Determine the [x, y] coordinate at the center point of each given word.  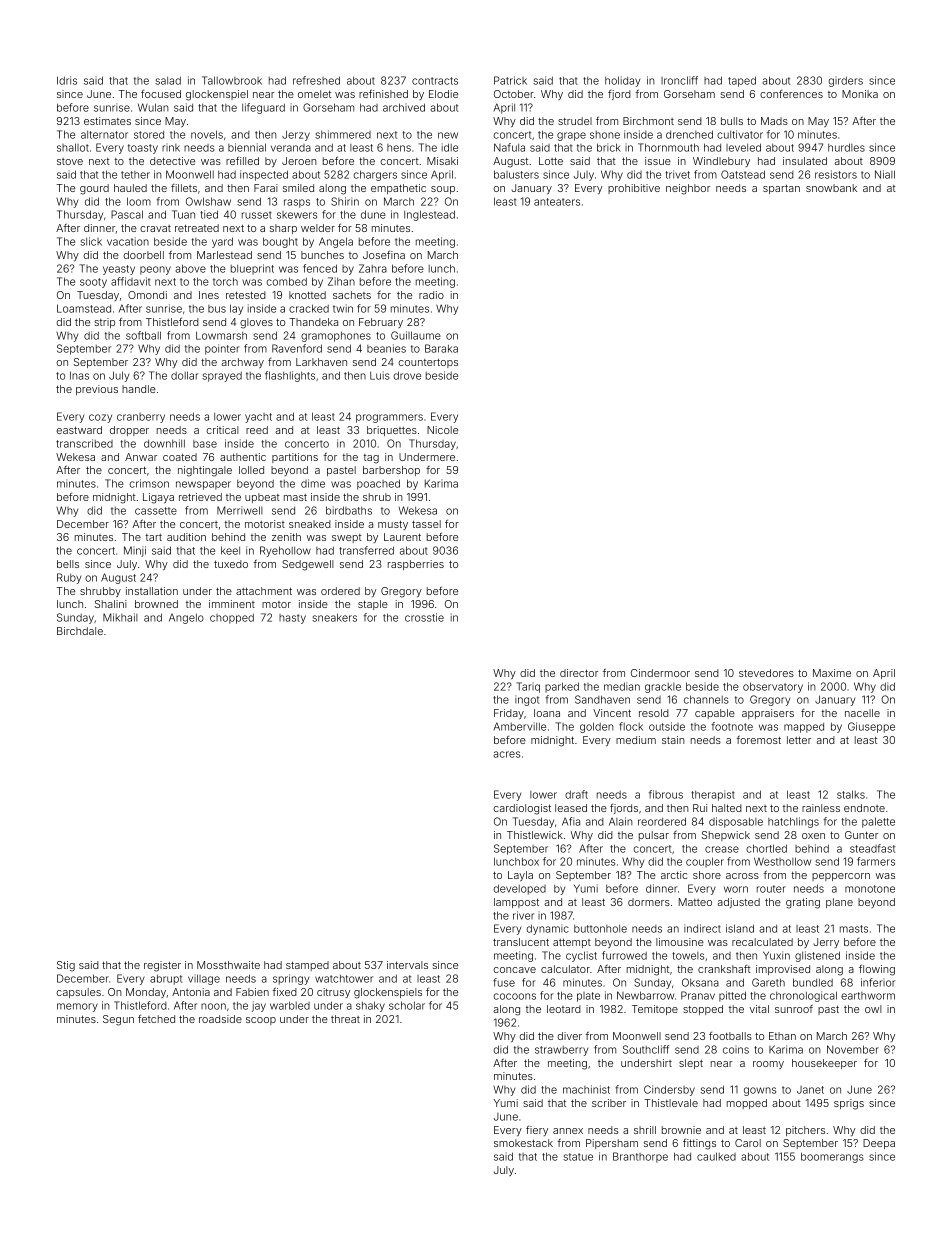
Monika [860, 94]
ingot [527, 700]
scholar [407, 1005]
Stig [66, 966]
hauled [130, 188]
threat [345, 1019]
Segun [118, 1020]
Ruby [69, 578]
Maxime [832, 673]
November [853, 1049]
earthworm [868, 996]
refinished [383, 93]
